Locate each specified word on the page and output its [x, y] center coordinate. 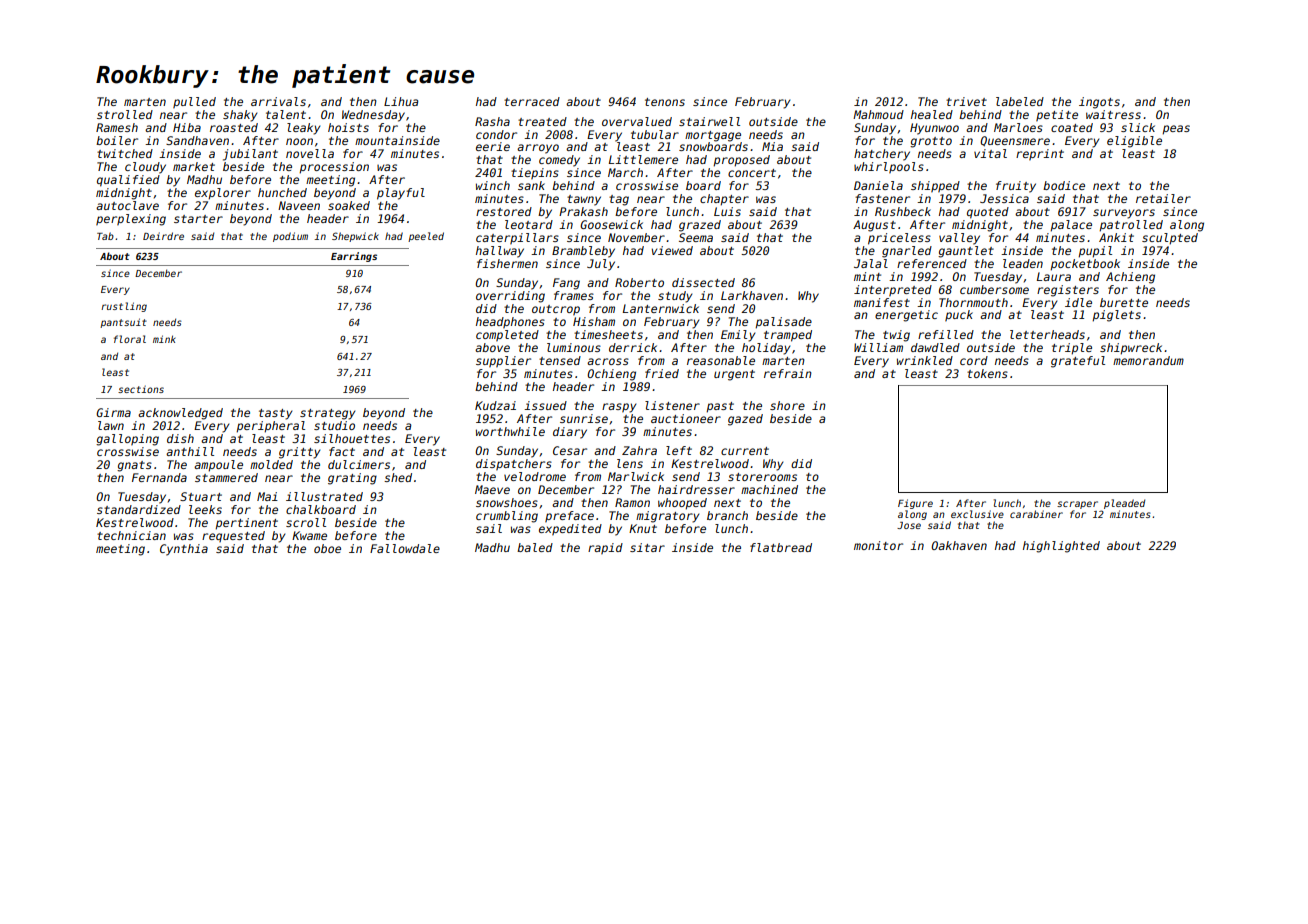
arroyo [538, 149]
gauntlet [966, 252]
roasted [234, 127]
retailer [1163, 198]
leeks [205, 509]
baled [535, 547]
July [601, 265]
